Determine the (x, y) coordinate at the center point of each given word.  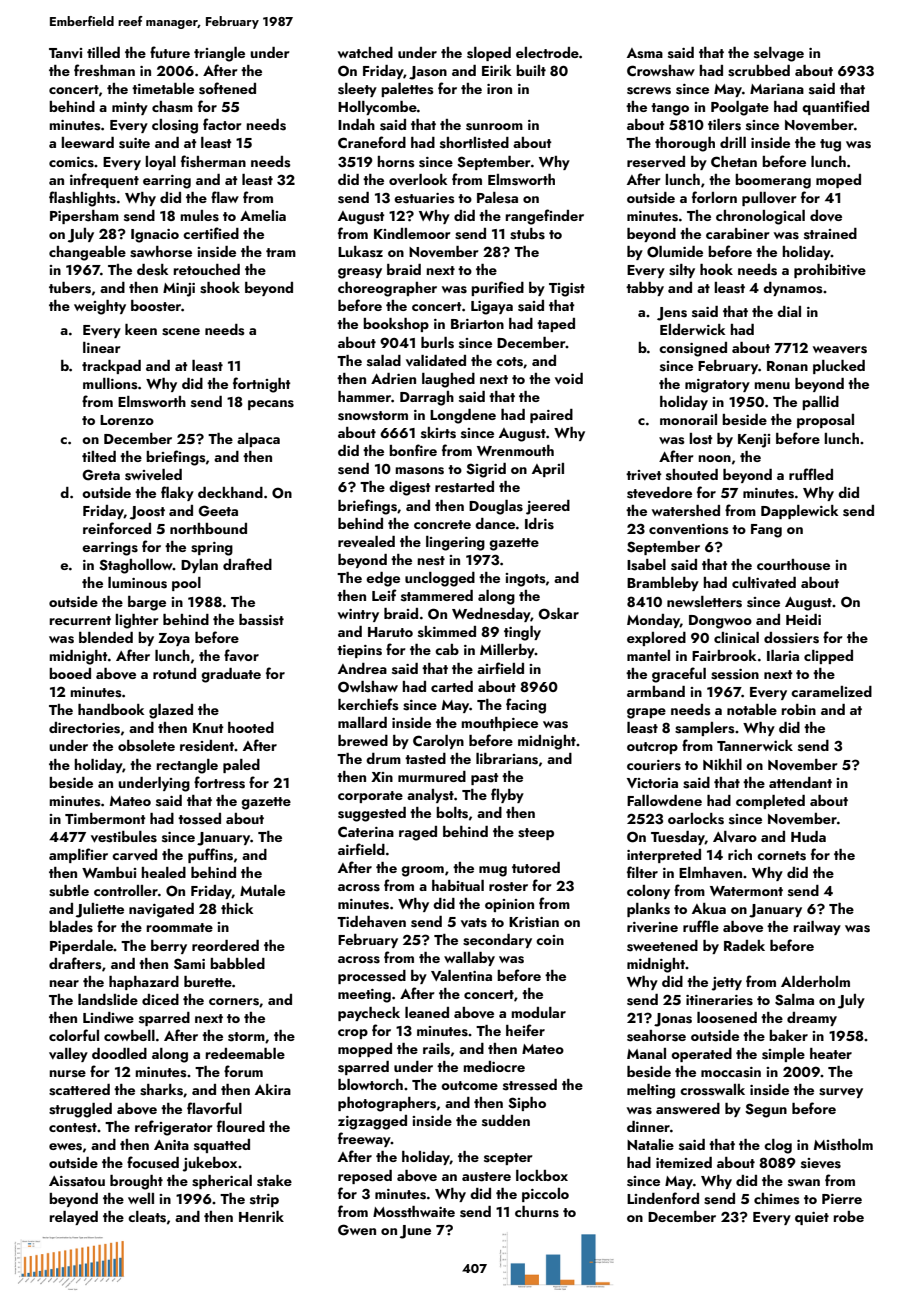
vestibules (124, 837)
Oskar (558, 614)
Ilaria (783, 655)
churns (537, 1212)
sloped (489, 54)
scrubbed (759, 71)
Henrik (261, 1216)
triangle (219, 54)
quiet (812, 1218)
